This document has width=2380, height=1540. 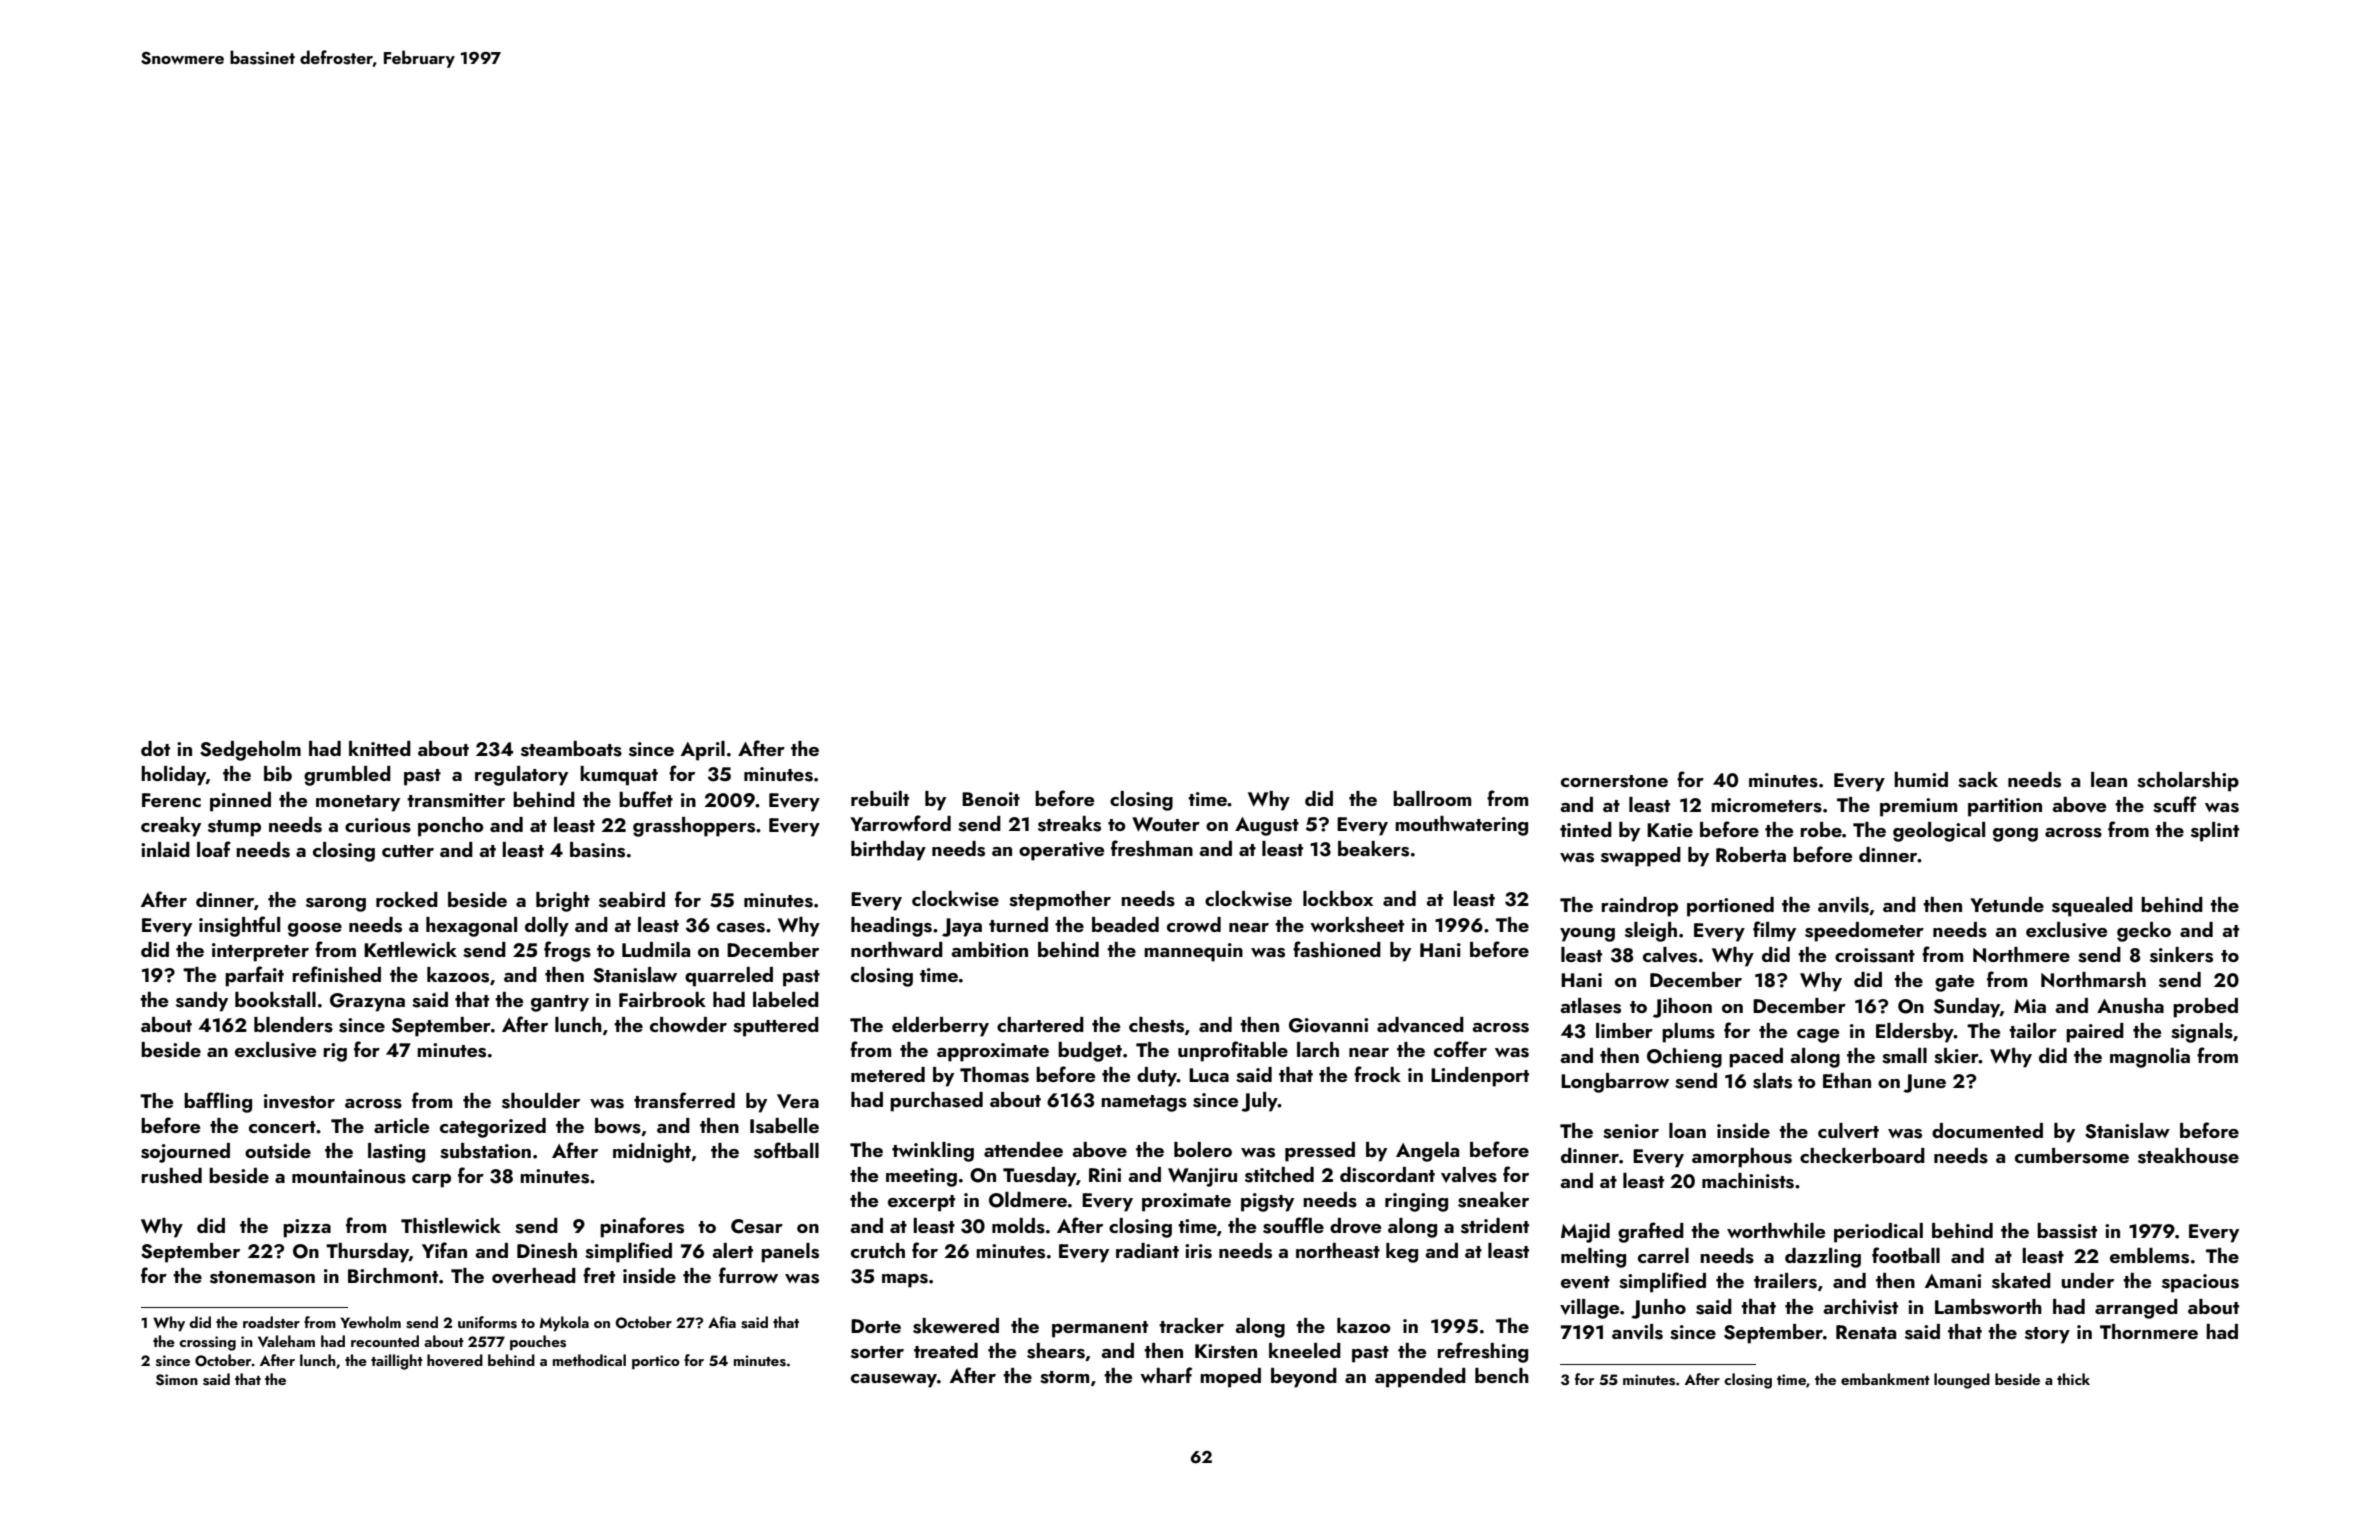 What do you see at coordinates (451, 1226) in the document?
I see `Thistlewick` at bounding box center [451, 1226].
